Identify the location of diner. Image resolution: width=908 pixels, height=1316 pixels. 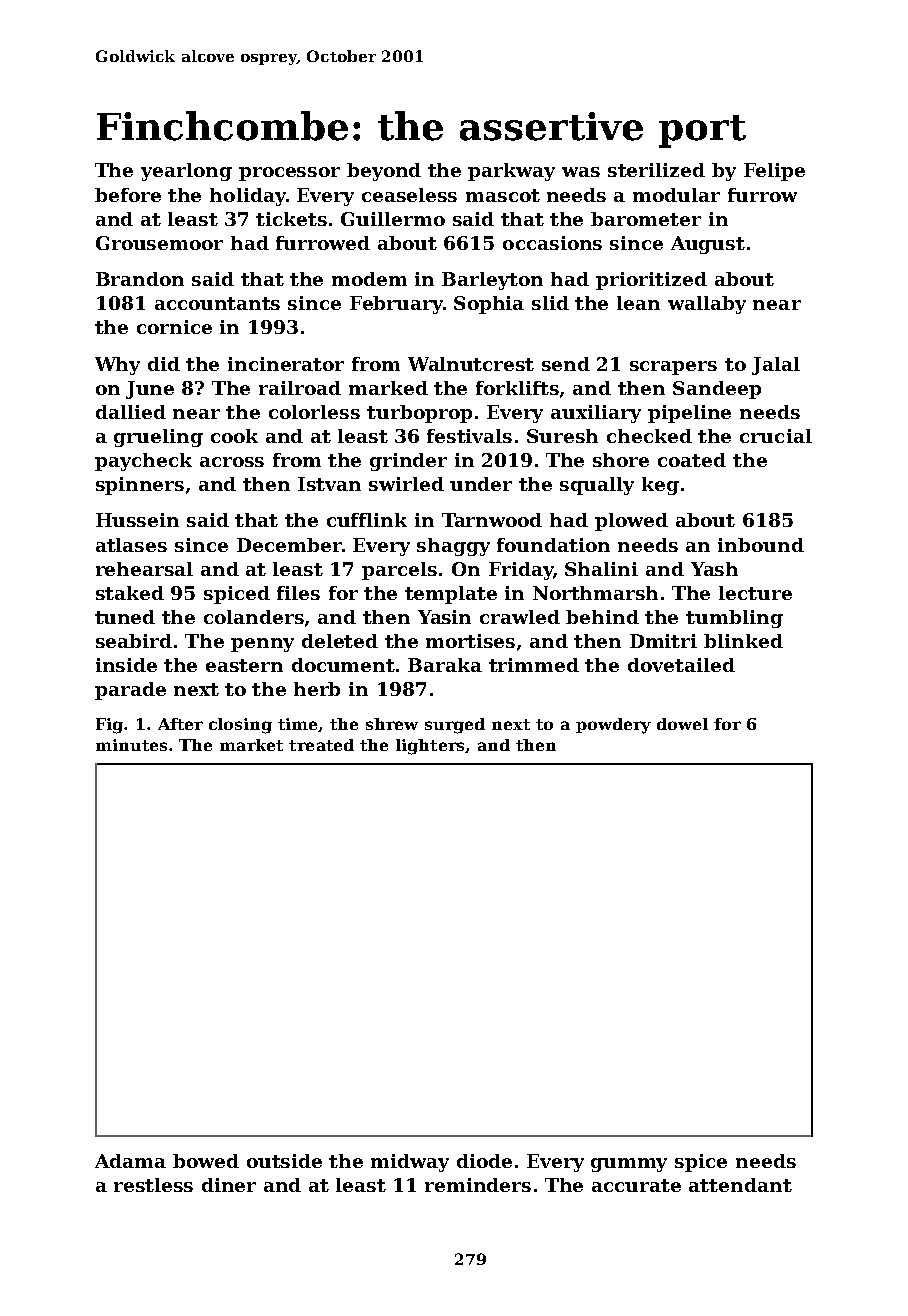
(229, 1185).
